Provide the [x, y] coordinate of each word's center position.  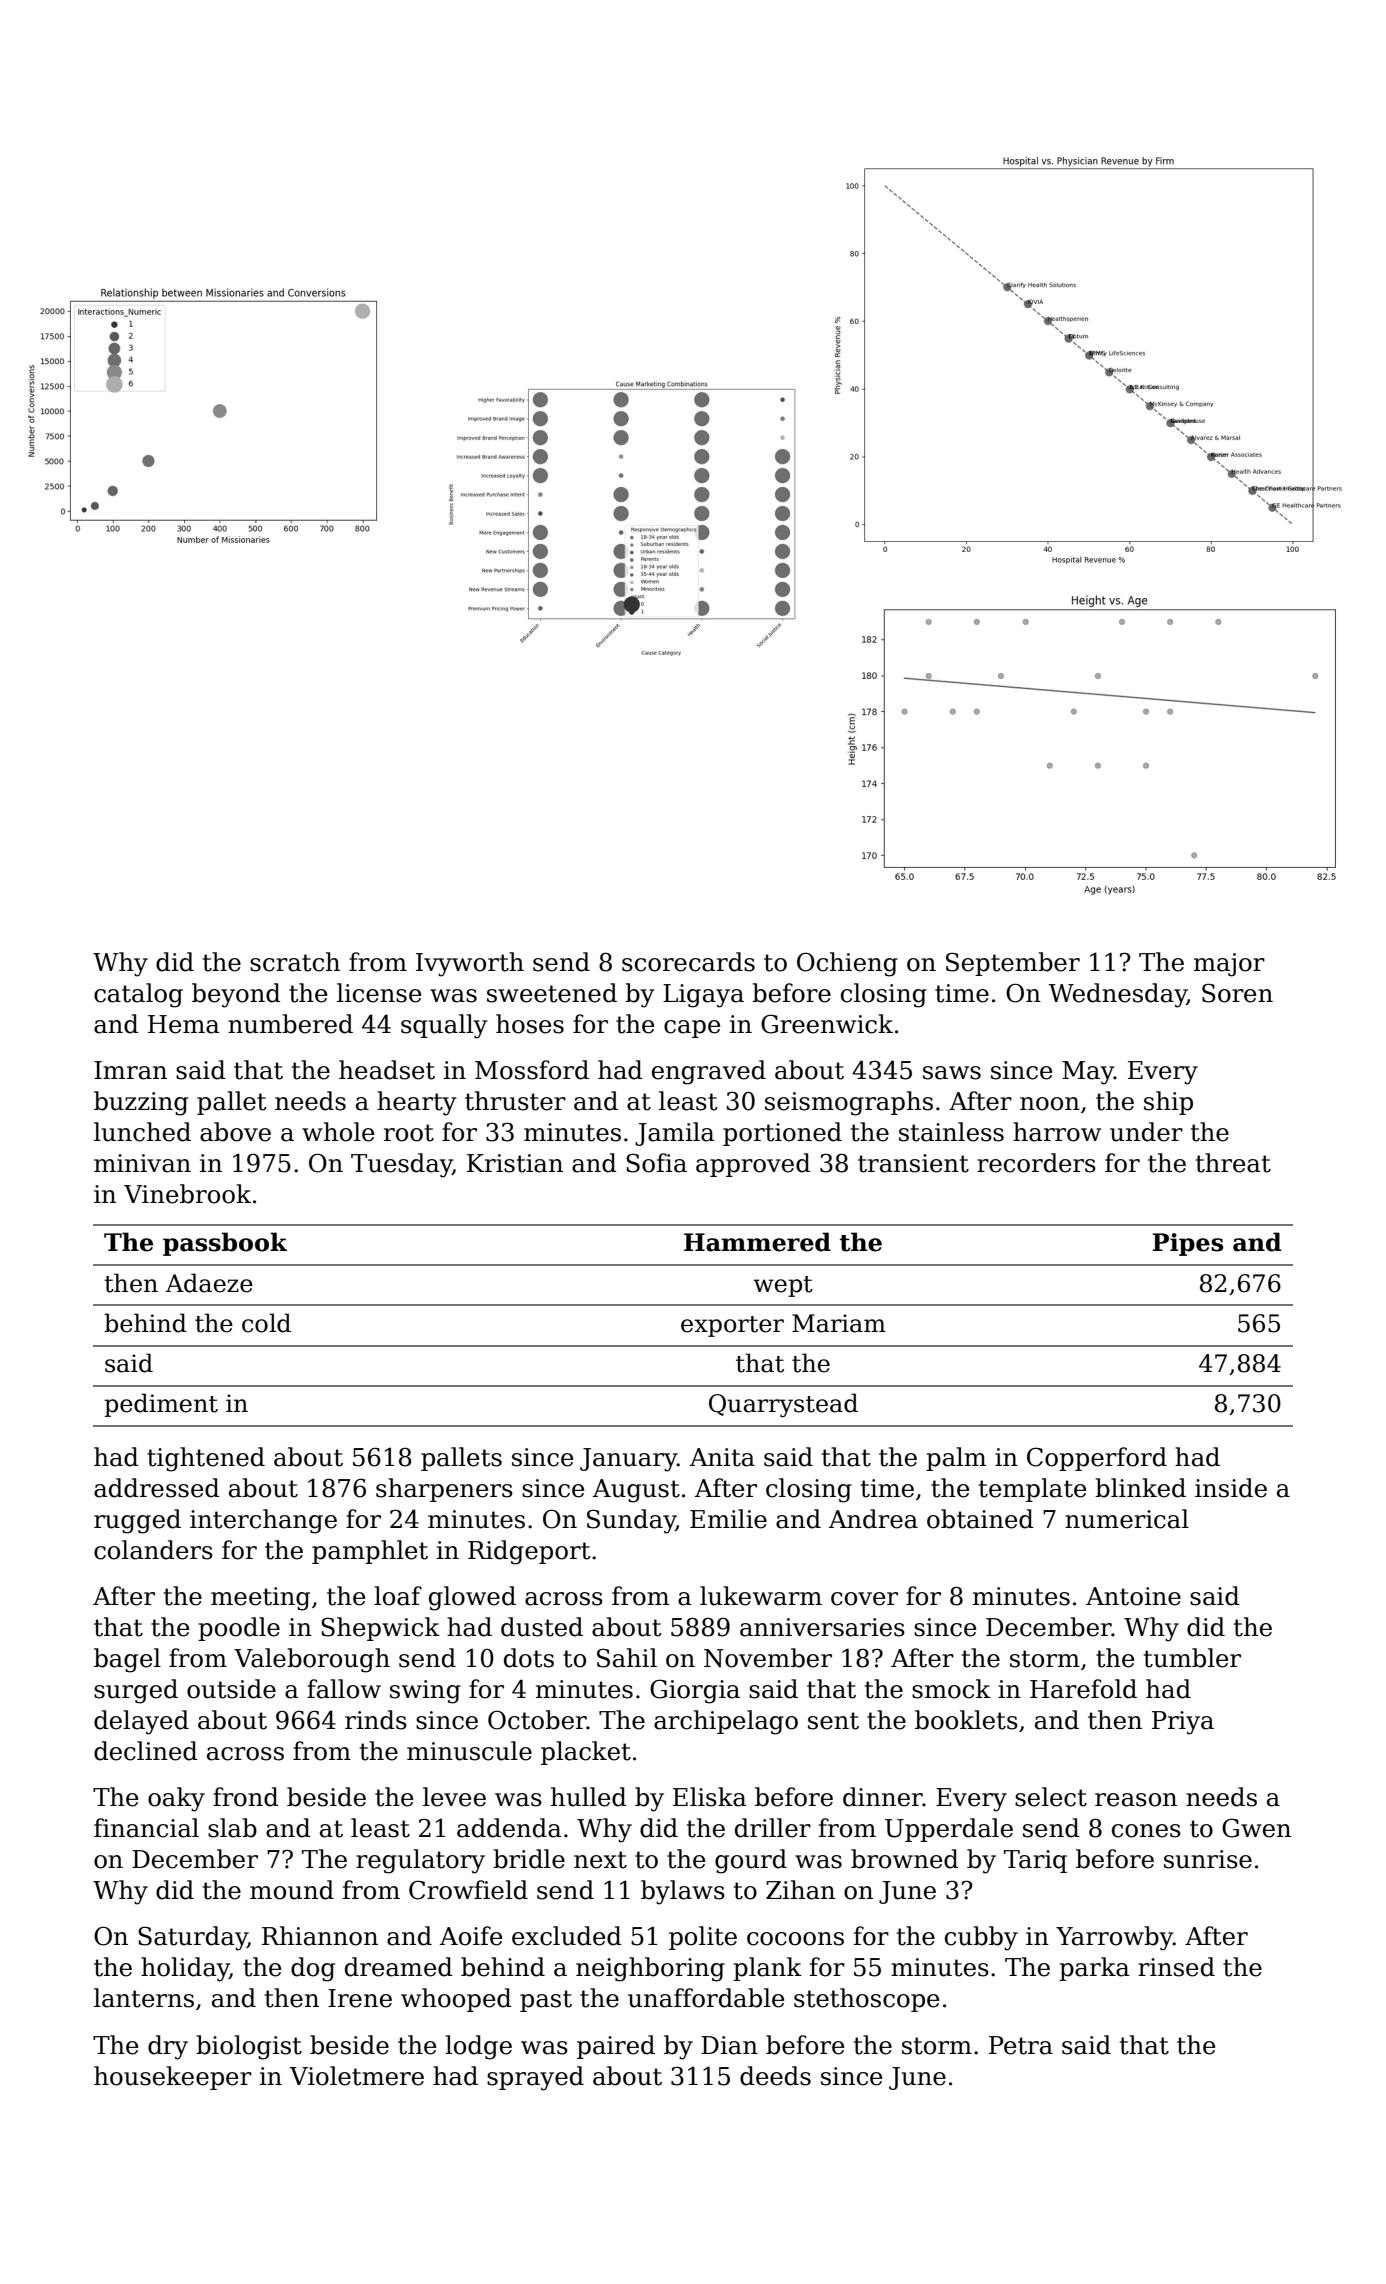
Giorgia [695, 1691]
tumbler [1192, 1658]
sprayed [535, 2078]
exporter [732, 1326]
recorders [1036, 1163]
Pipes [1187, 1244]
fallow [344, 1689]
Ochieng [847, 964]
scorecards [688, 962]
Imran [130, 1070]
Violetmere [356, 2076]
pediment [161, 1405]
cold [266, 1323]
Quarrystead [783, 1405]
